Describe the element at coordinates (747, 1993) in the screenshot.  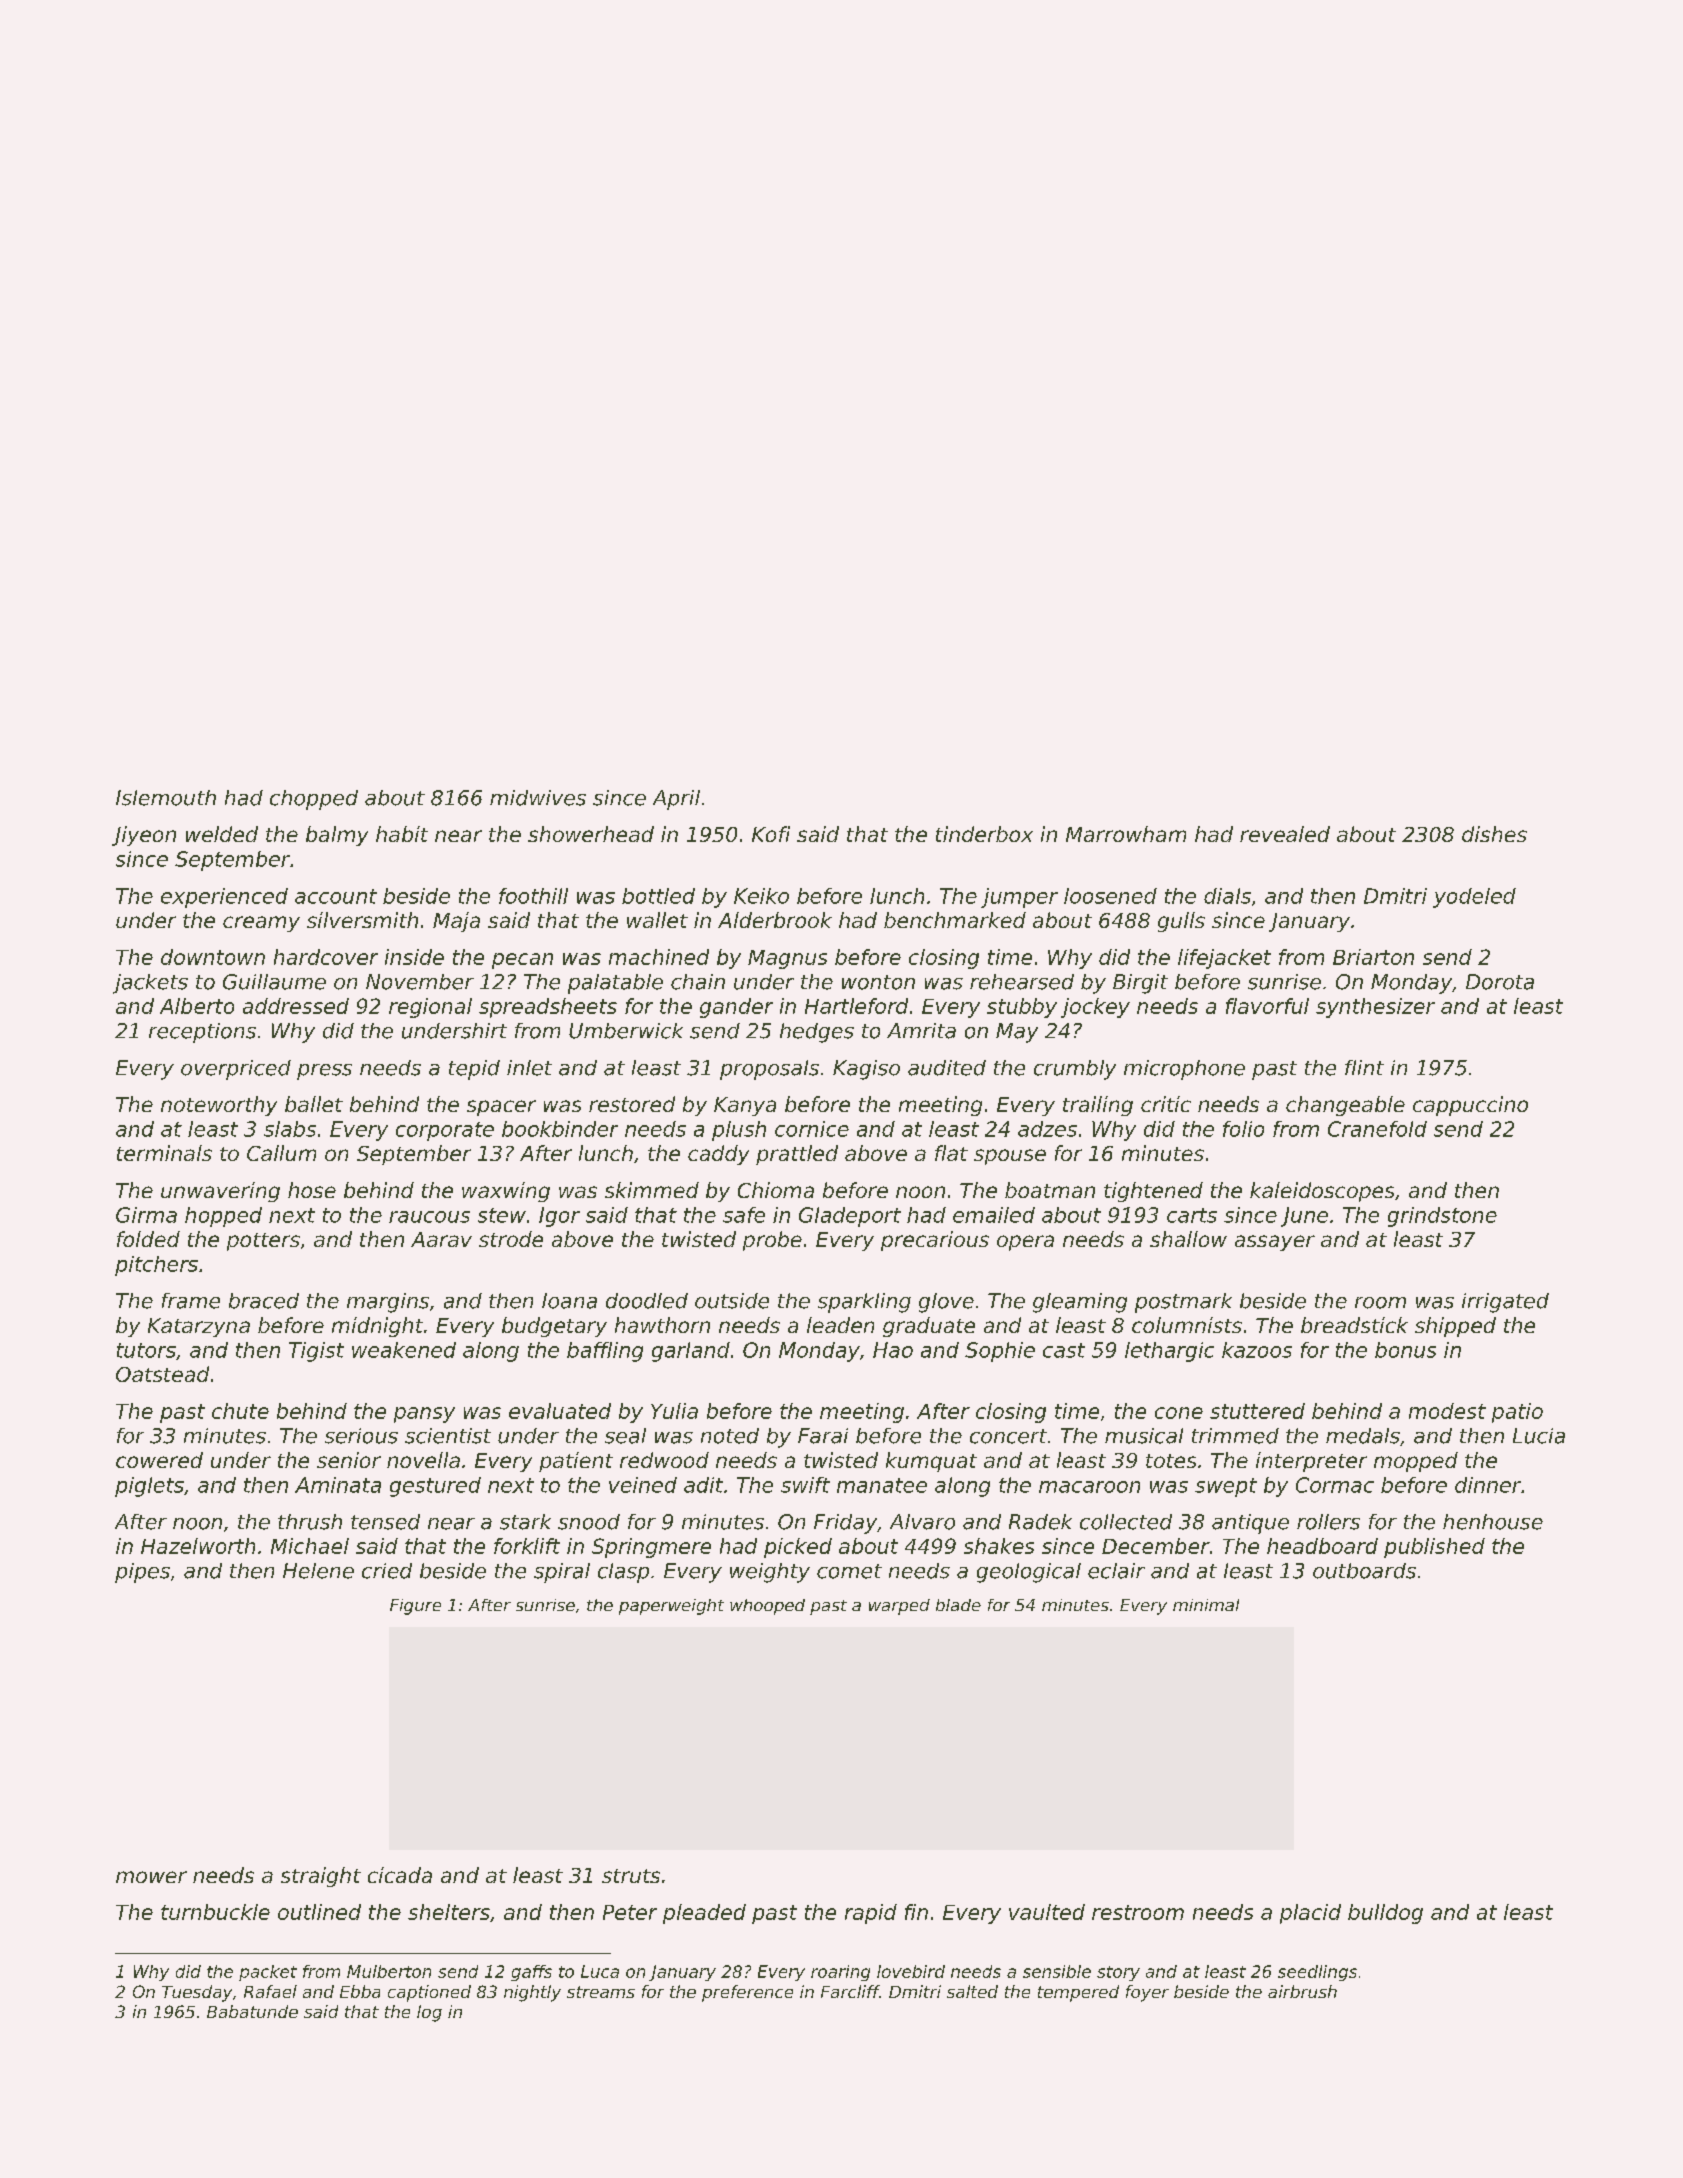
I see `preference` at that location.
